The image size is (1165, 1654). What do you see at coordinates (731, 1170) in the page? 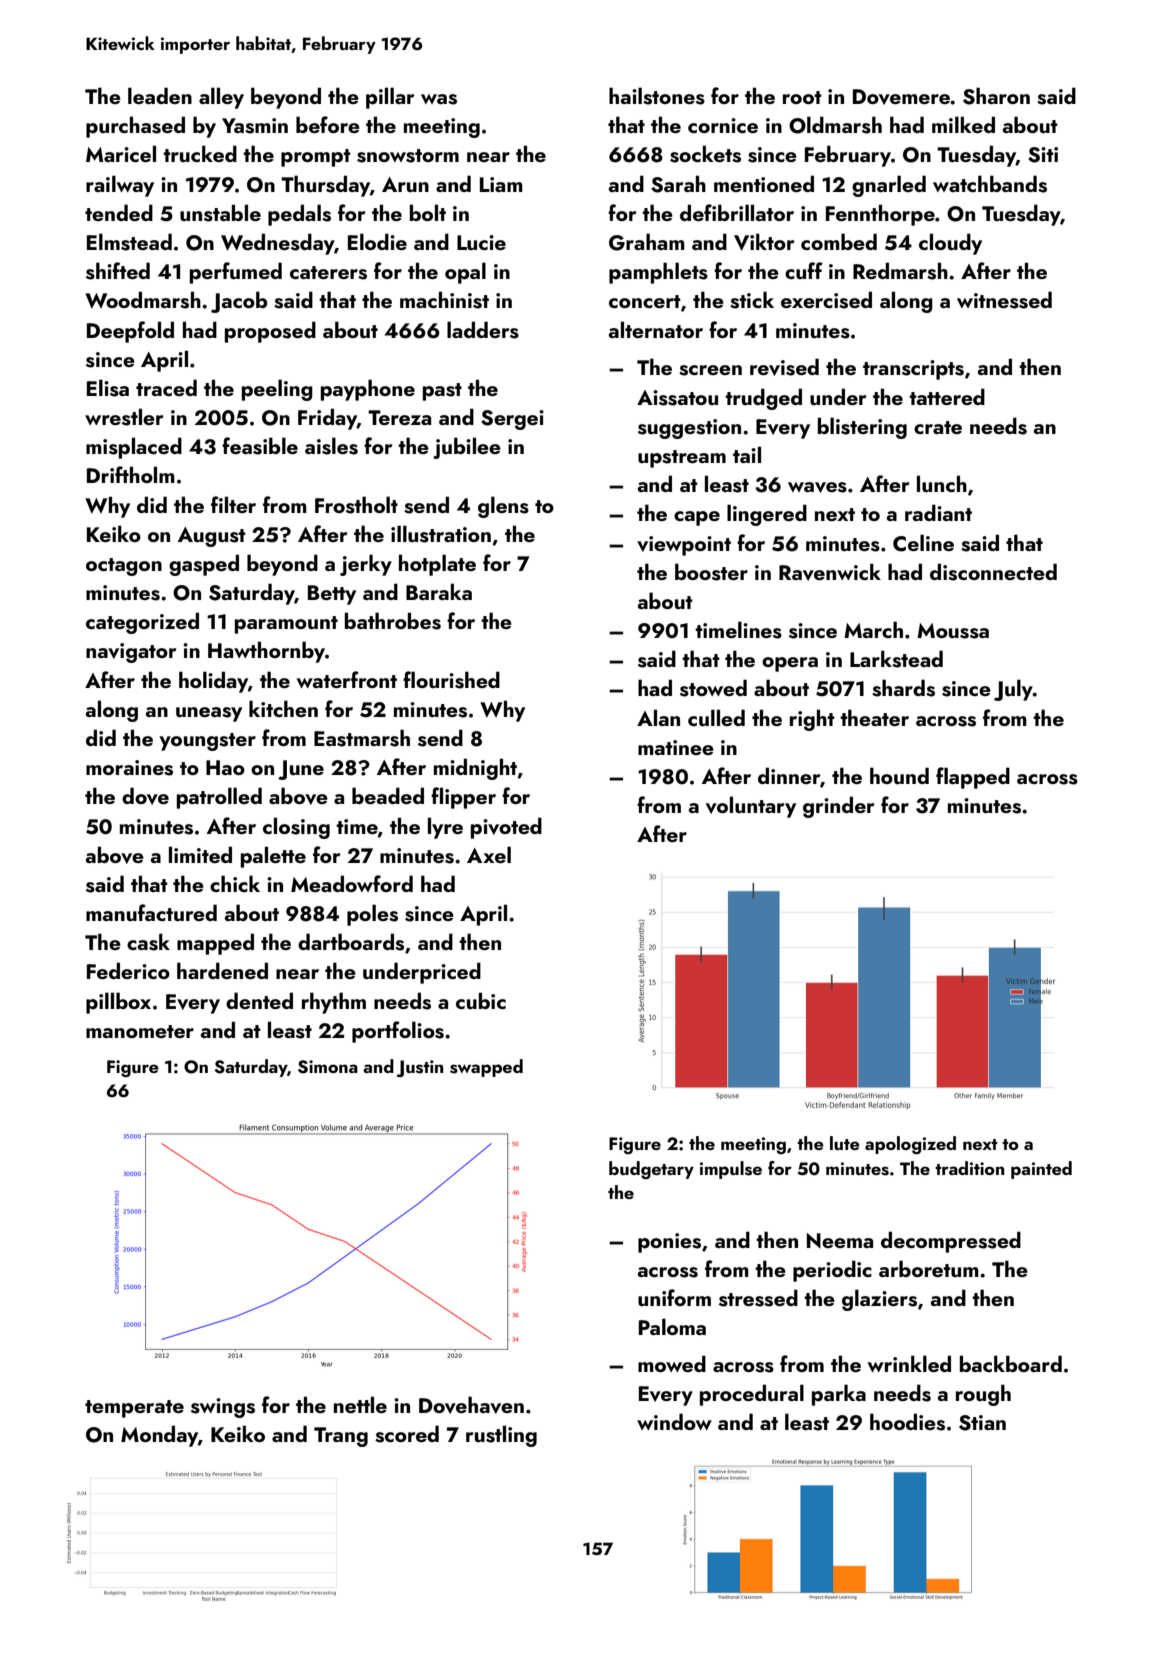
I see `impulse` at bounding box center [731, 1170].
